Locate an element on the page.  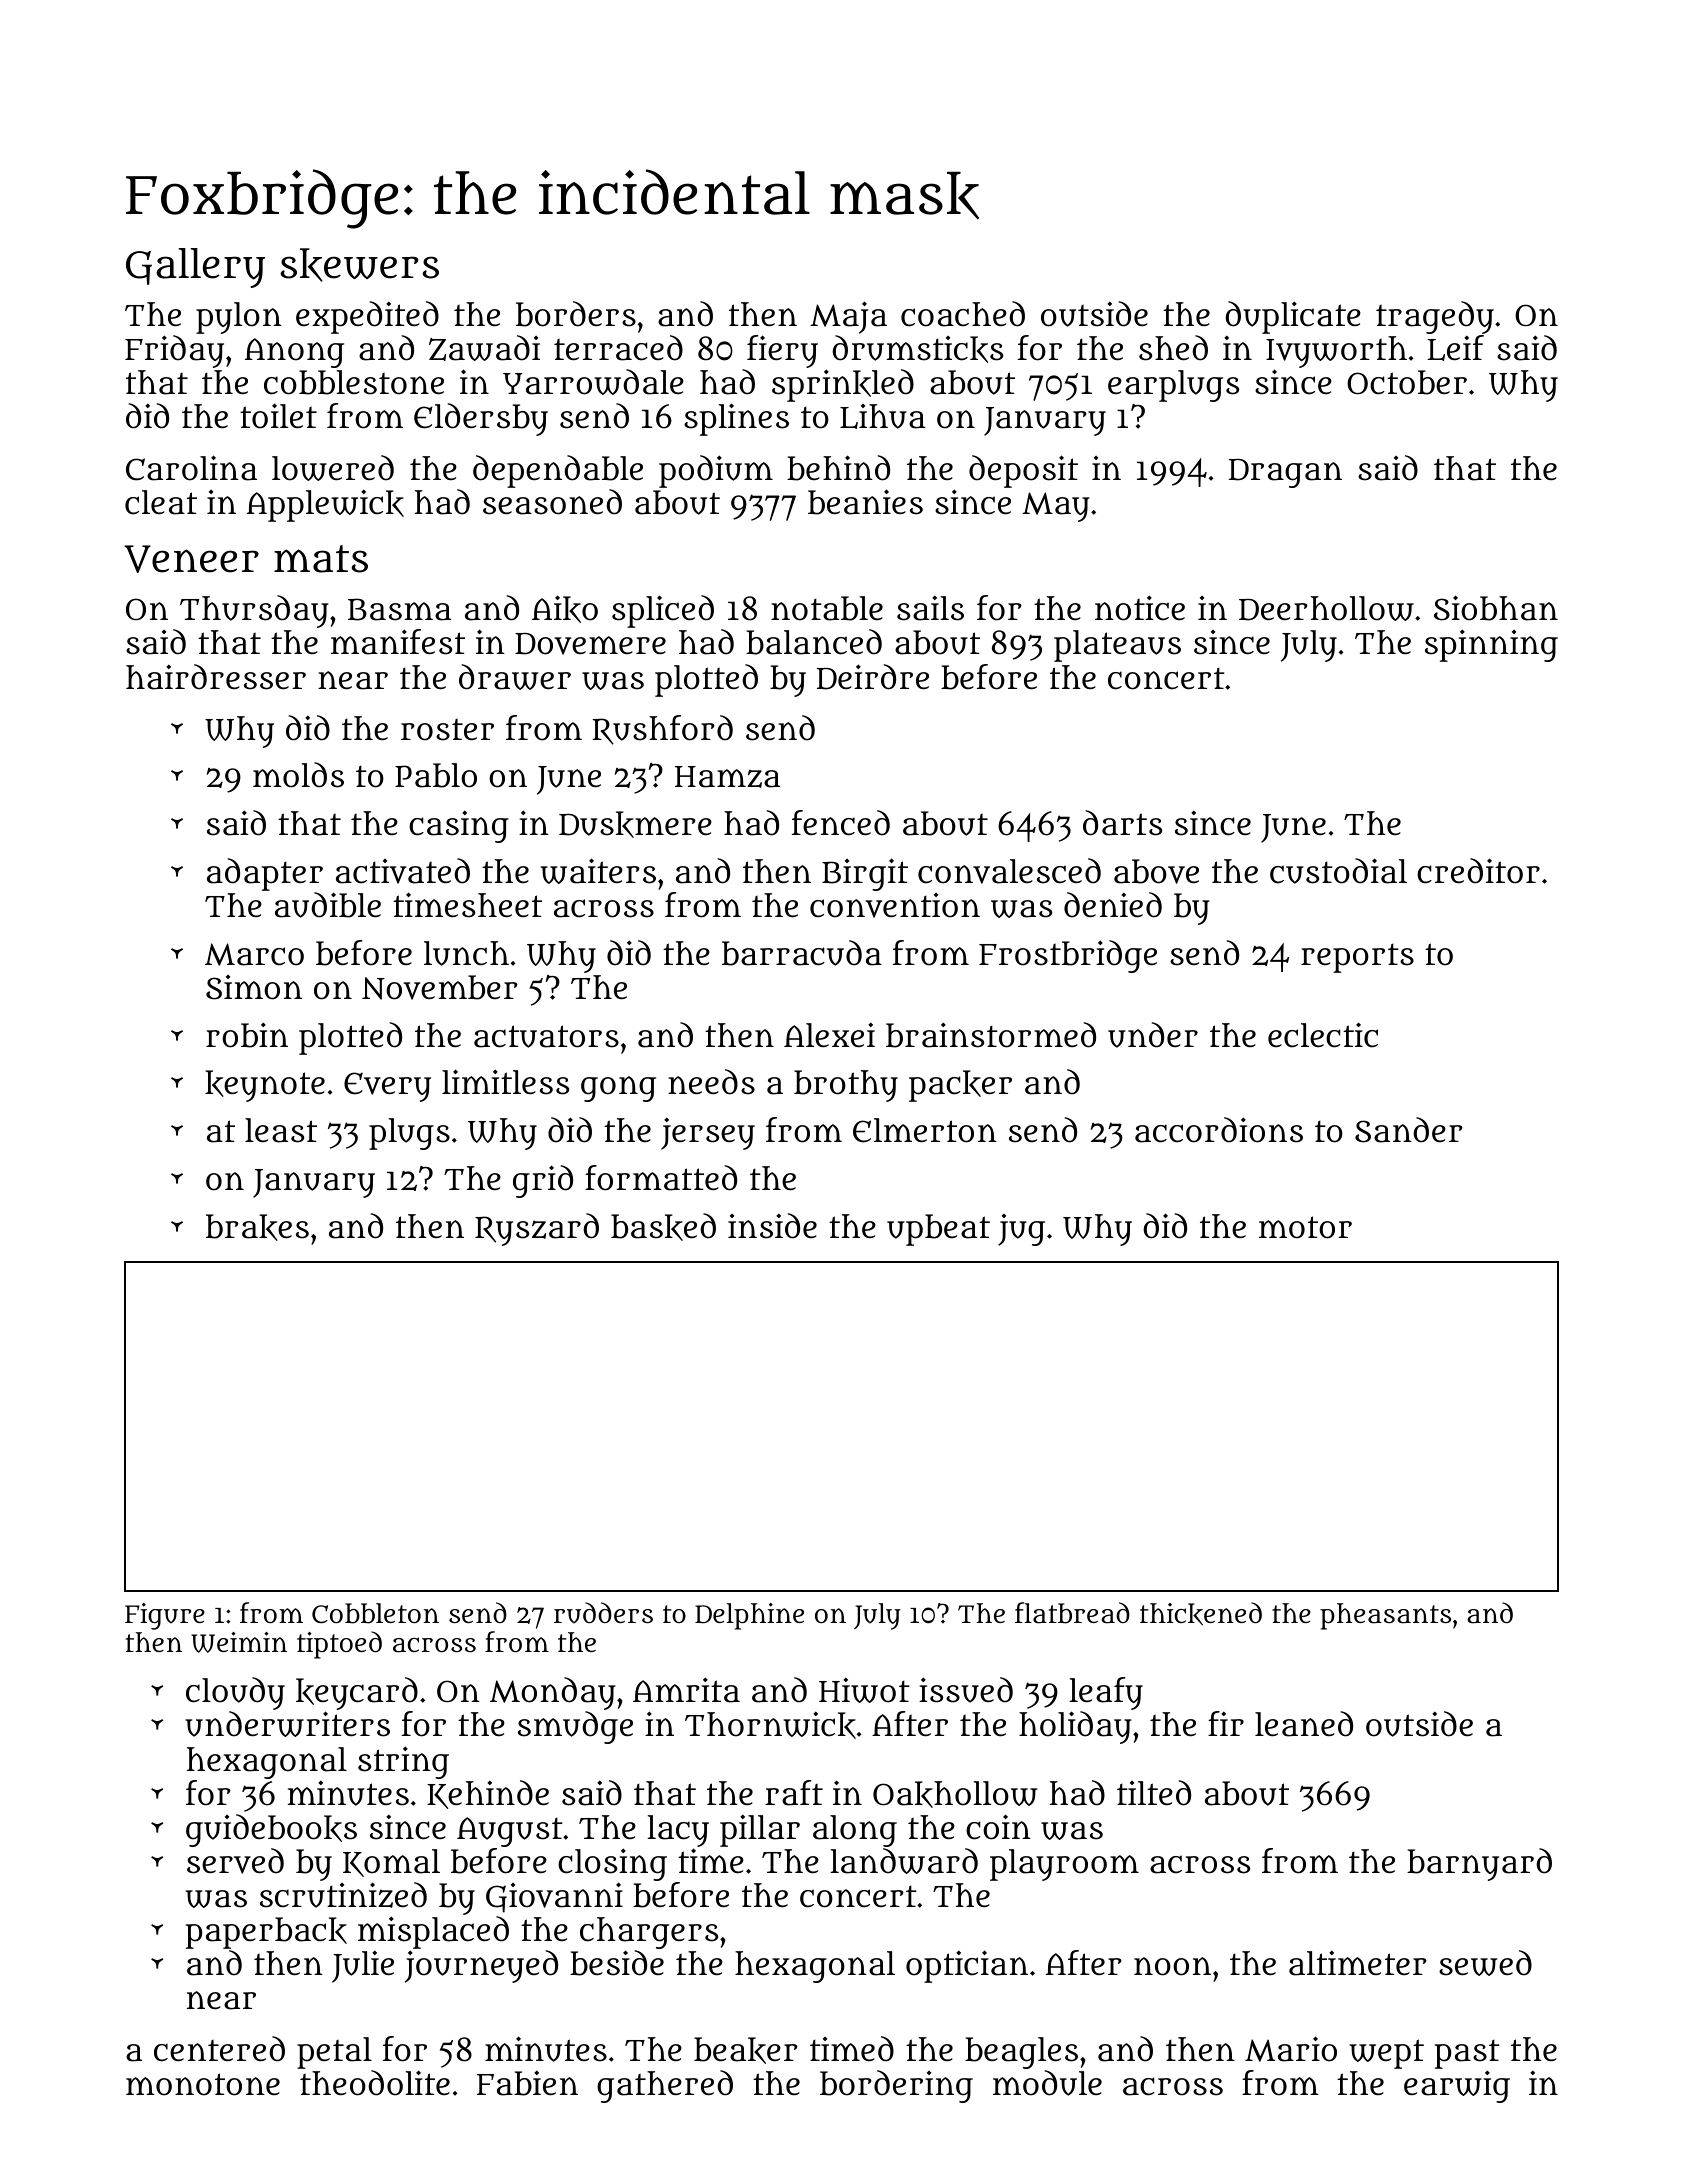
hairdresser is located at coordinates (216, 677).
